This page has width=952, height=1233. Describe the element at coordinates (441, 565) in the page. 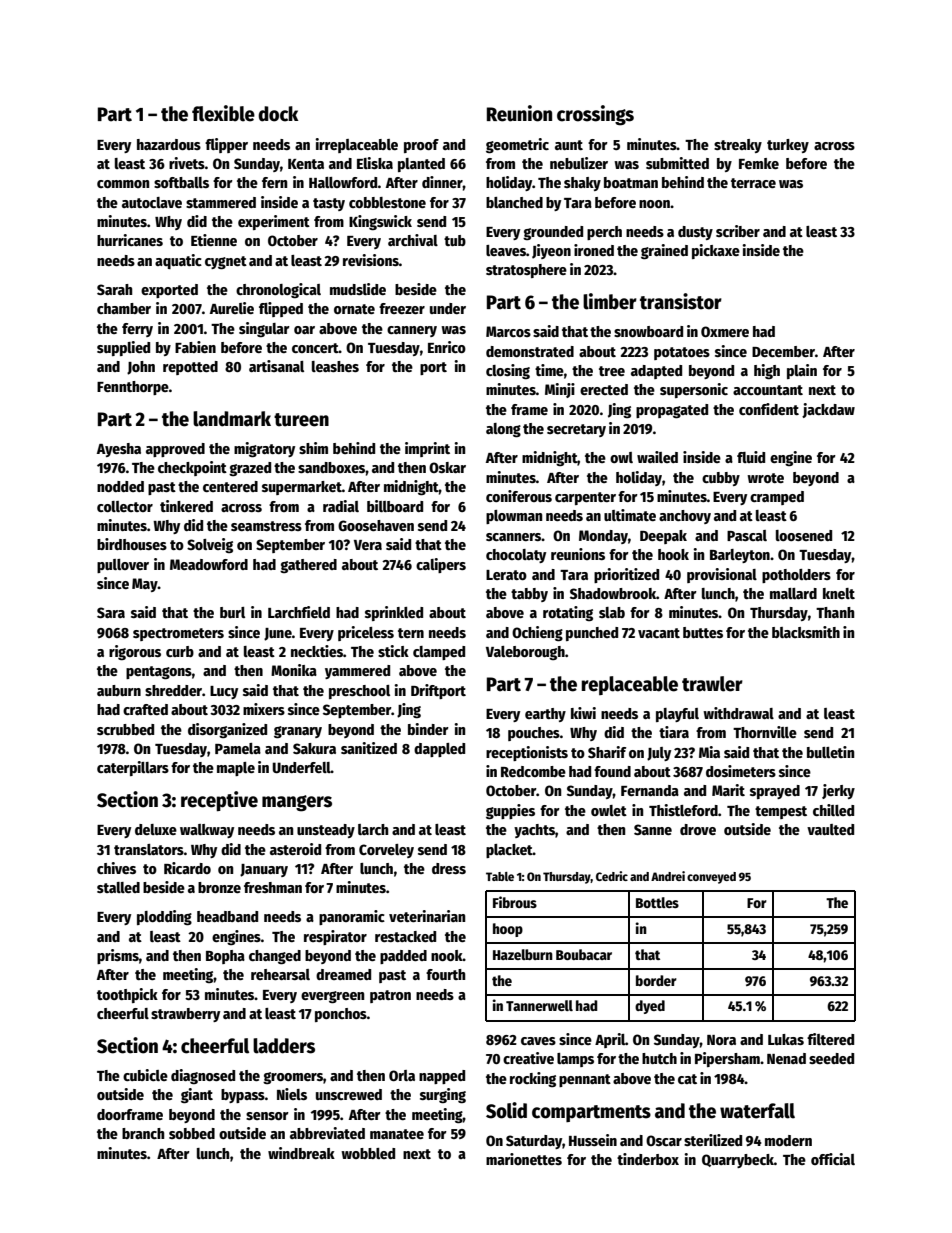

I see `calipers` at that location.
